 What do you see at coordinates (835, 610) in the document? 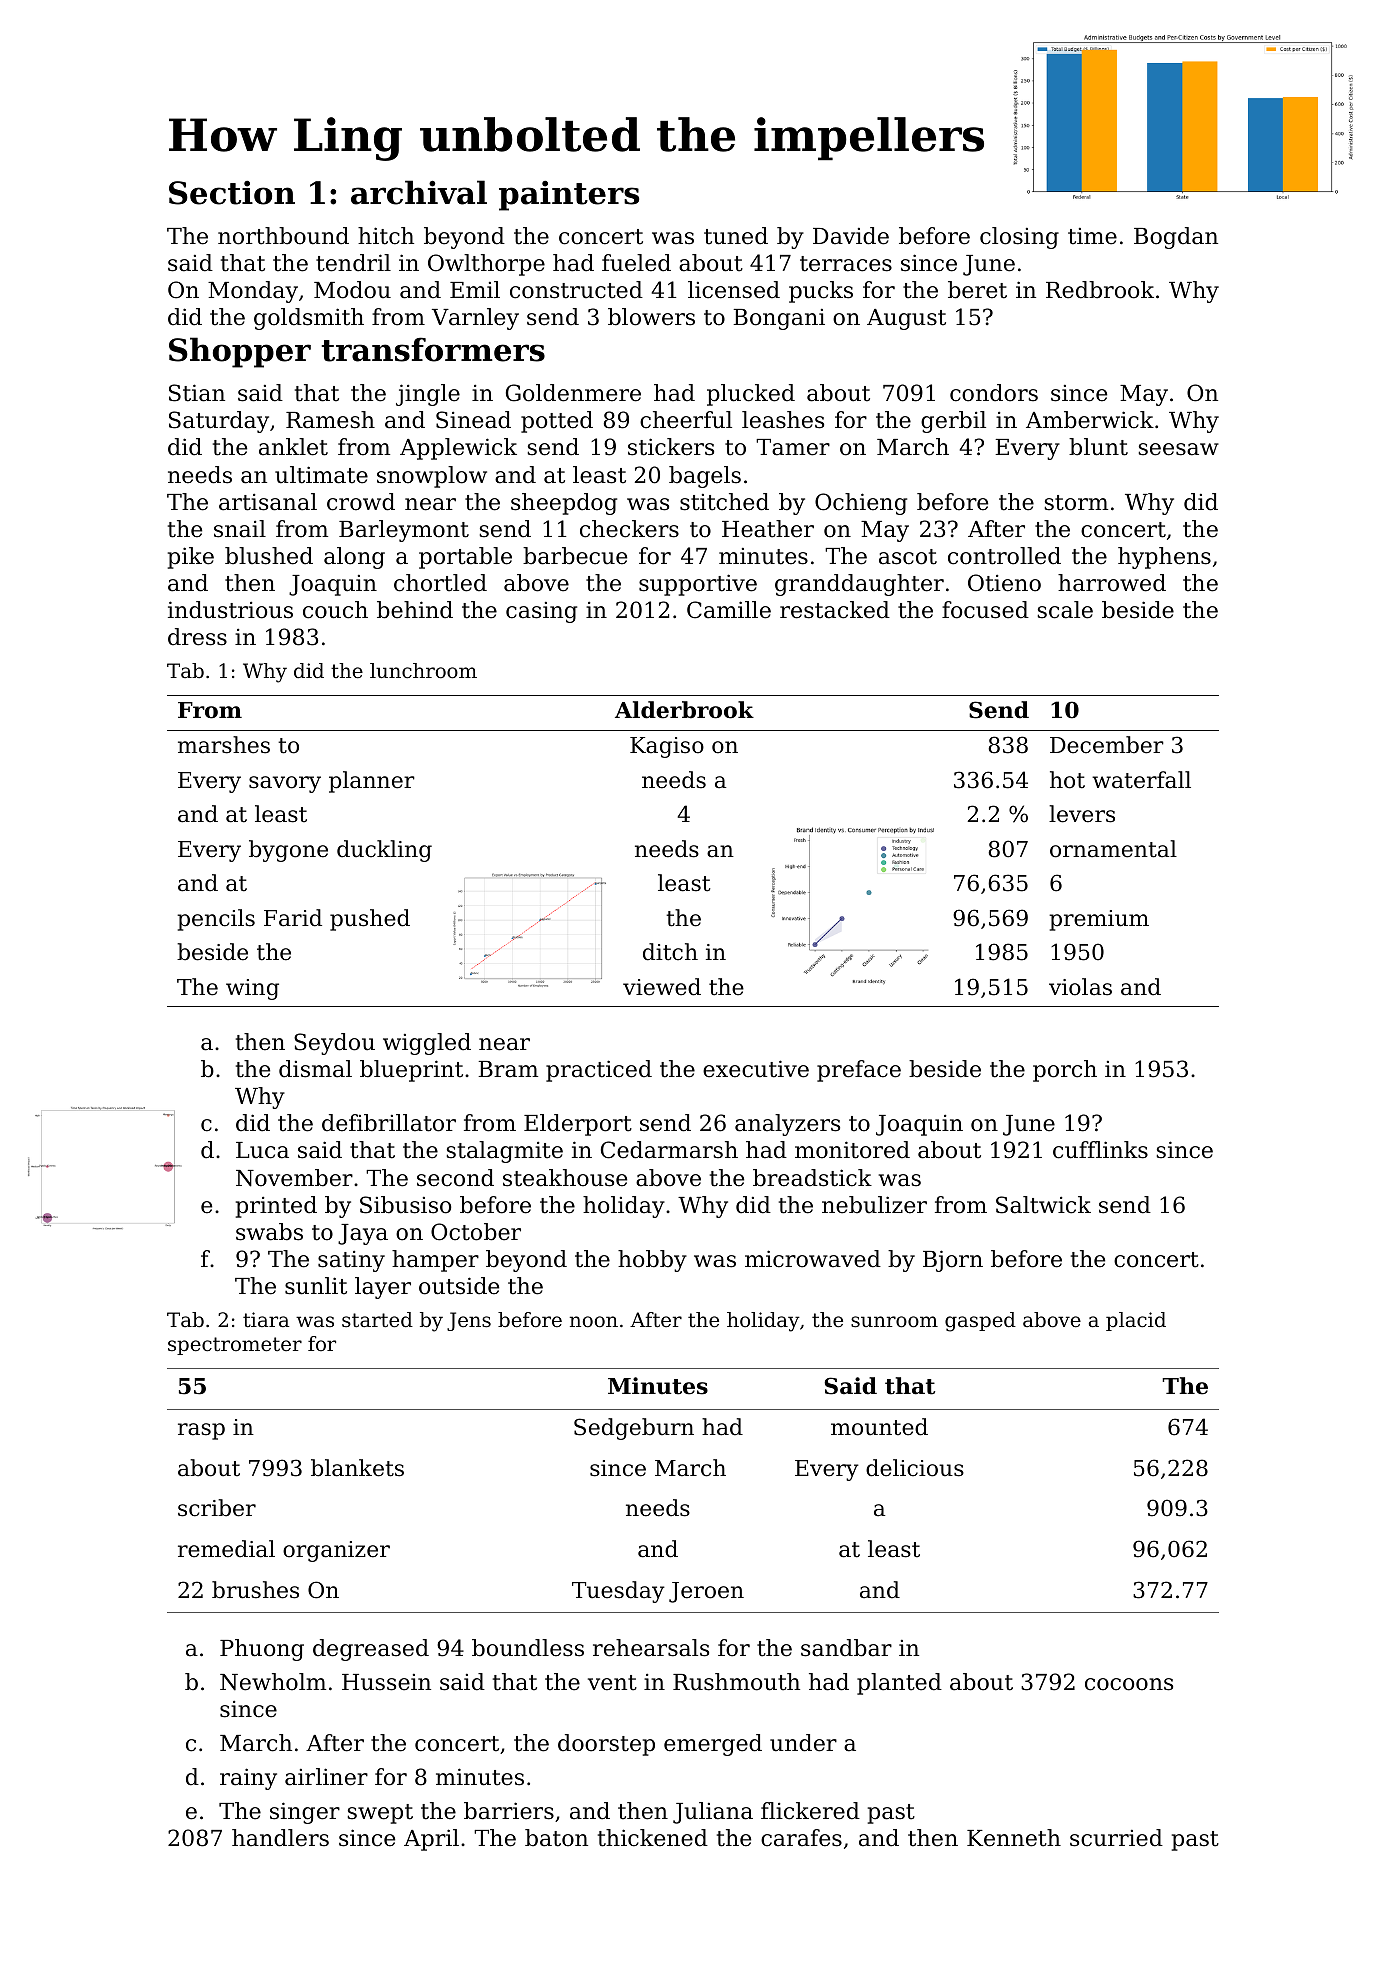
I see `restacked` at bounding box center [835, 610].
